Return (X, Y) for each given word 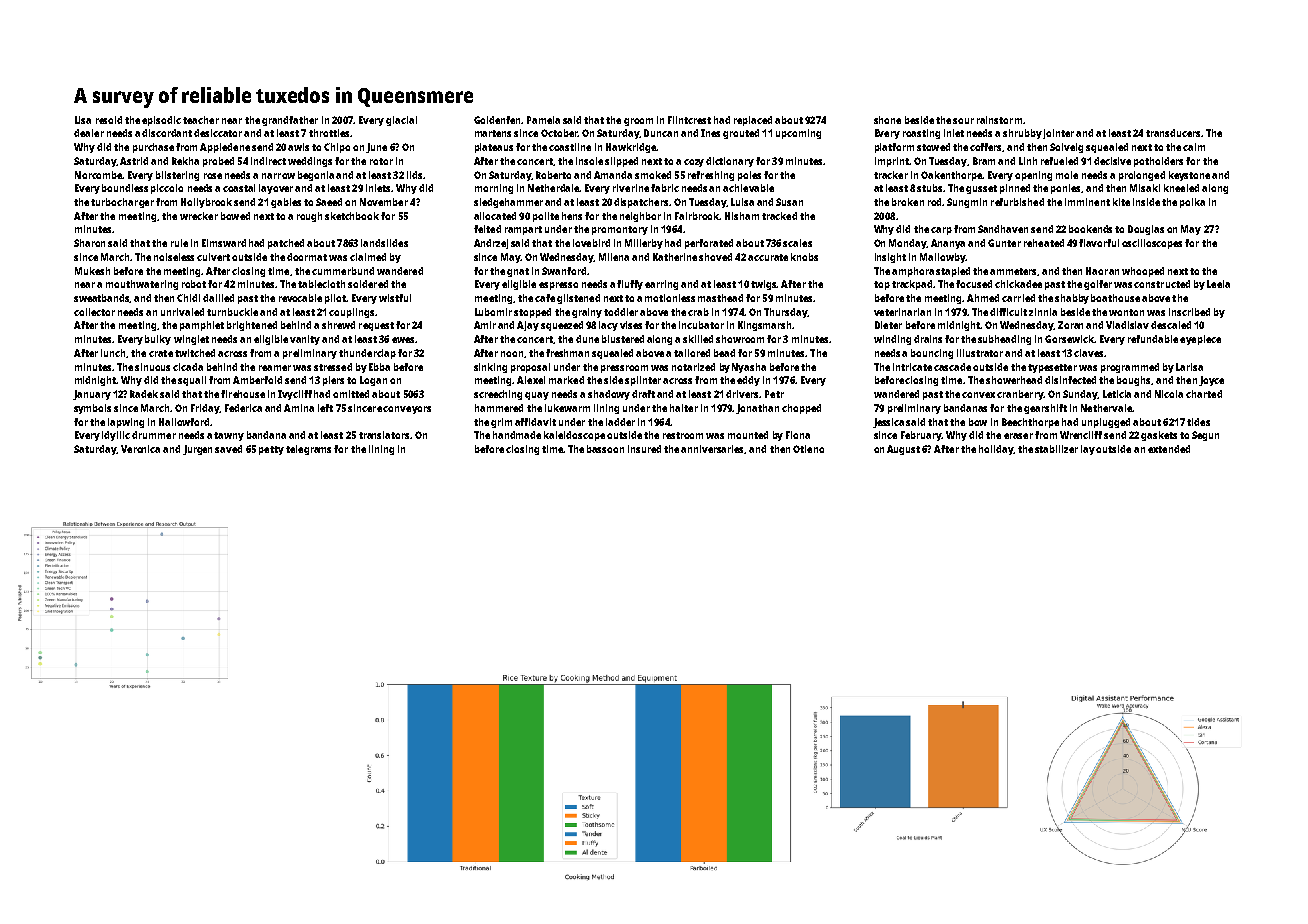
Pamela (543, 120)
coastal (239, 188)
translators (384, 435)
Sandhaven (1003, 229)
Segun (1205, 436)
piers (333, 381)
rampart (523, 230)
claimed (368, 257)
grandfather (290, 121)
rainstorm (999, 120)
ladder (620, 422)
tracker (891, 175)
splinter (643, 381)
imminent (1087, 202)
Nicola (1169, 394)
